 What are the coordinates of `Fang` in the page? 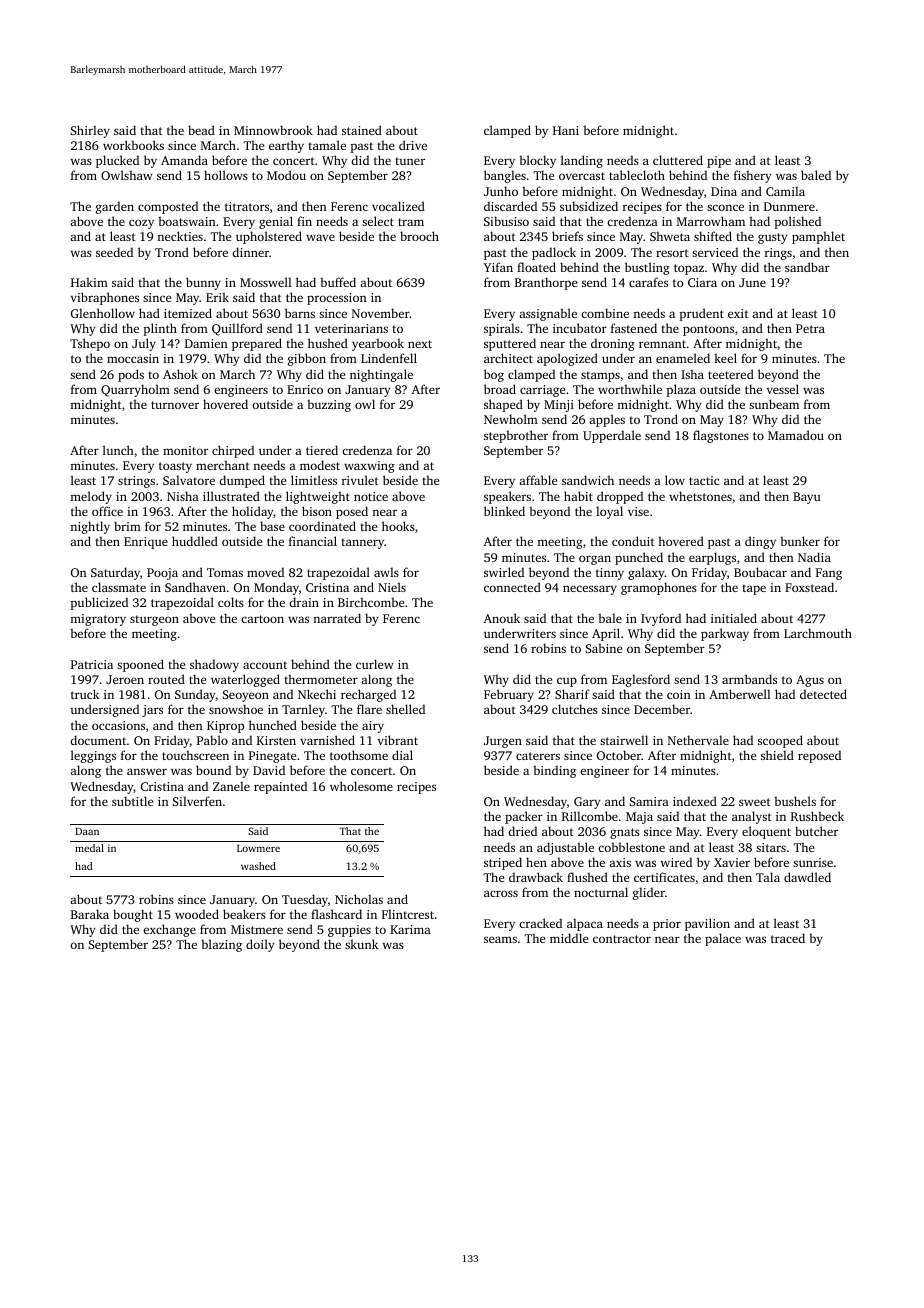 It's located at (829, 574).
